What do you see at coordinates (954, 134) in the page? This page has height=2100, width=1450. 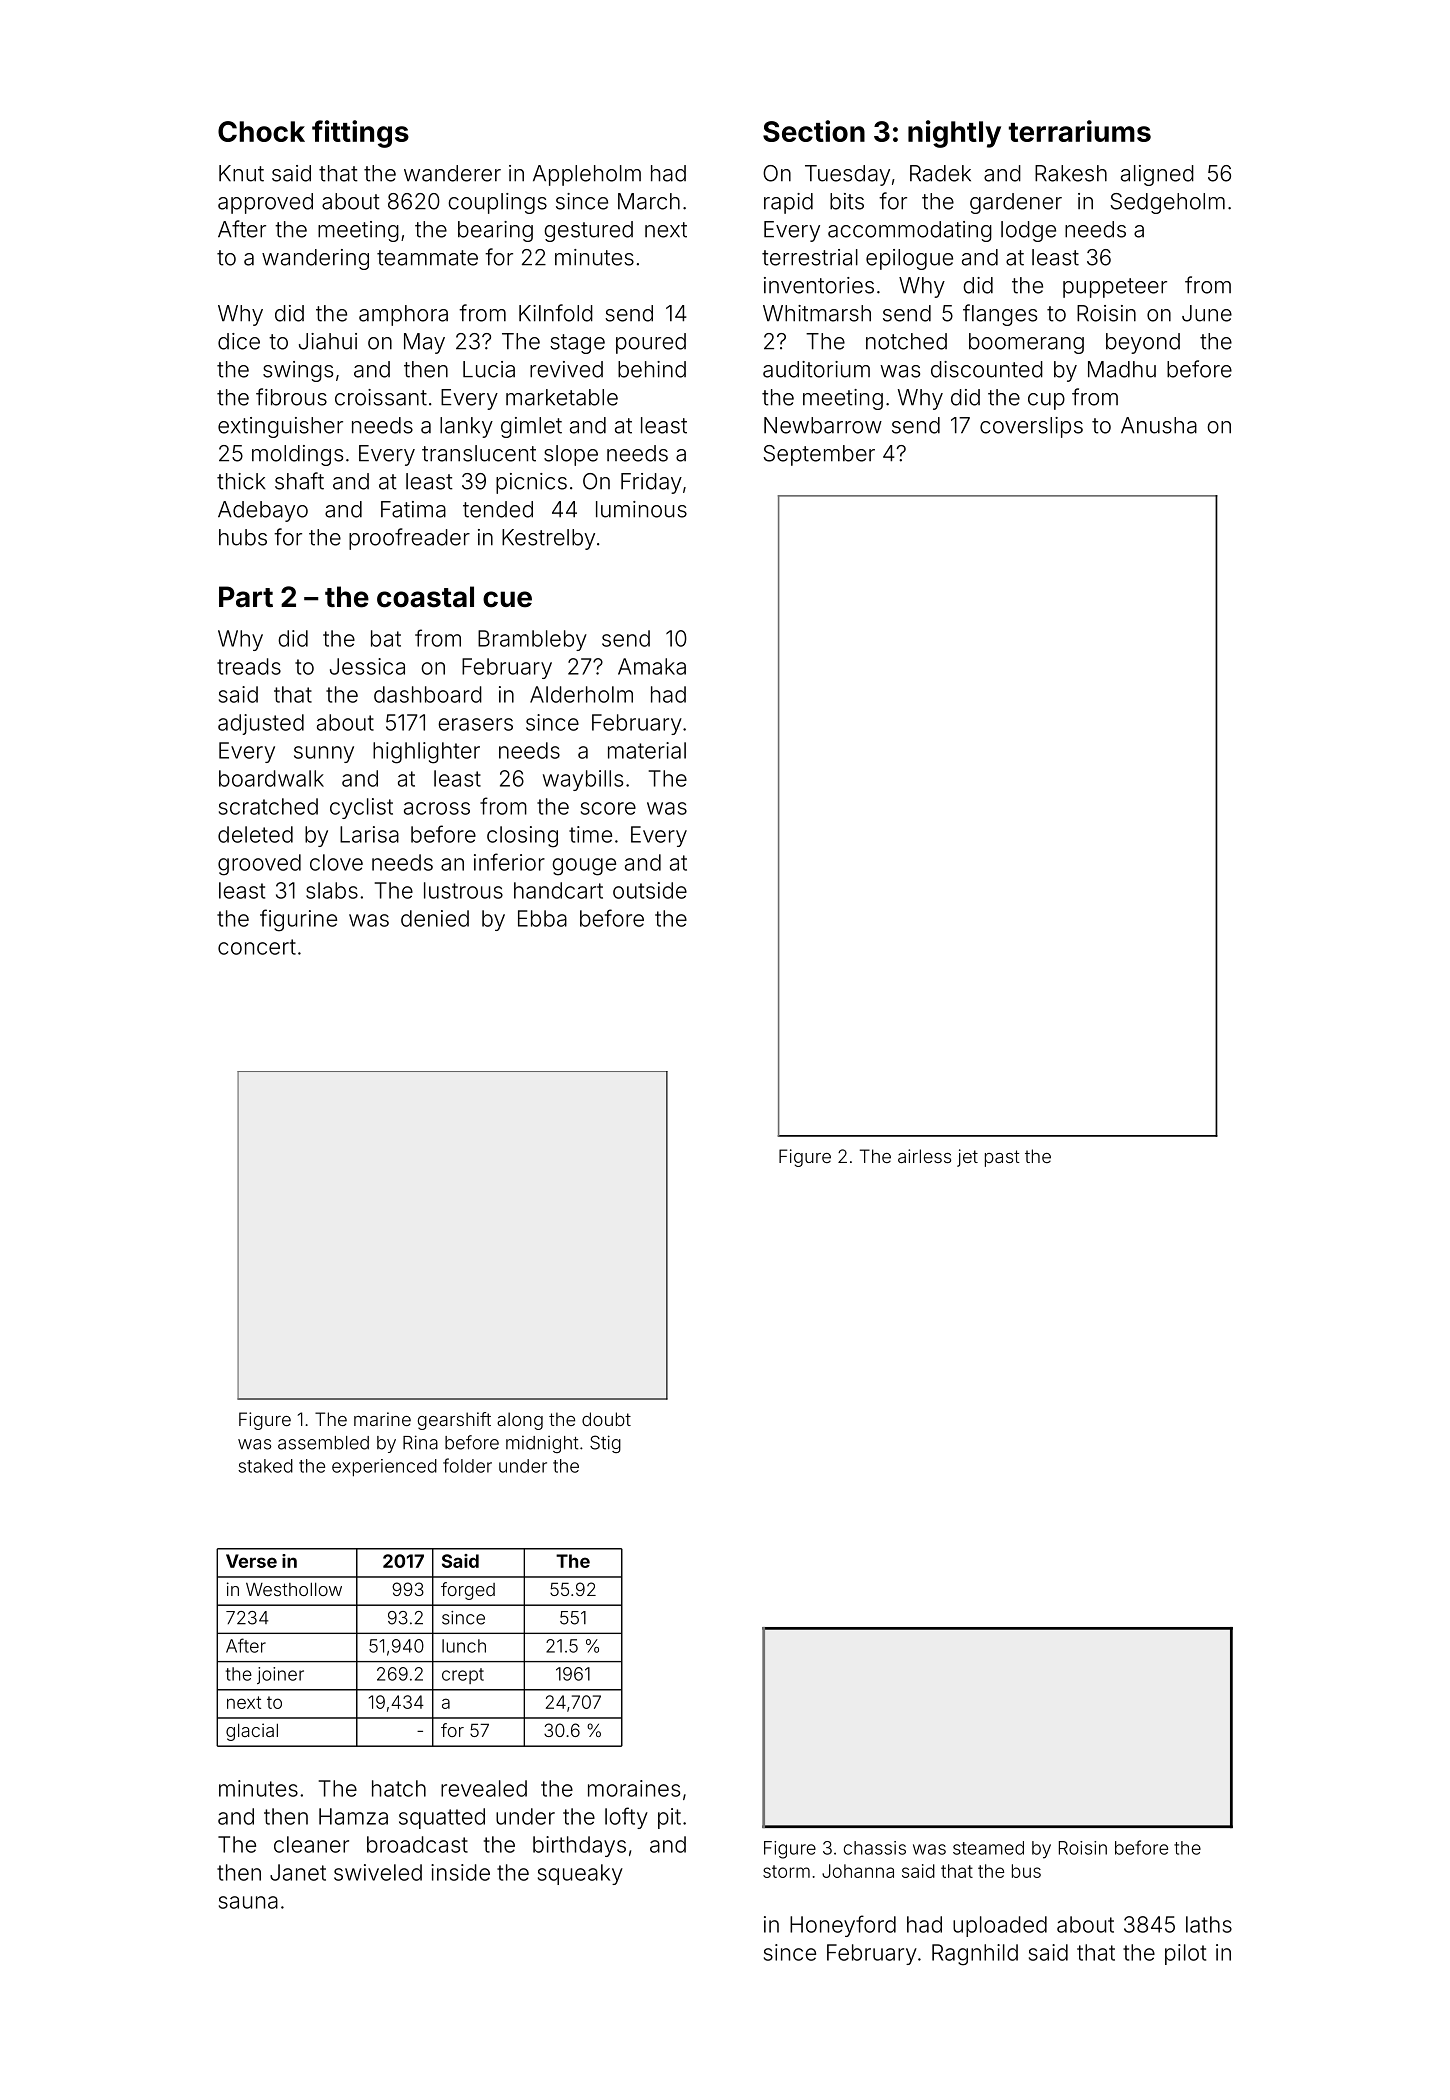 I see `nightly` at bounding box center [954, 134].
